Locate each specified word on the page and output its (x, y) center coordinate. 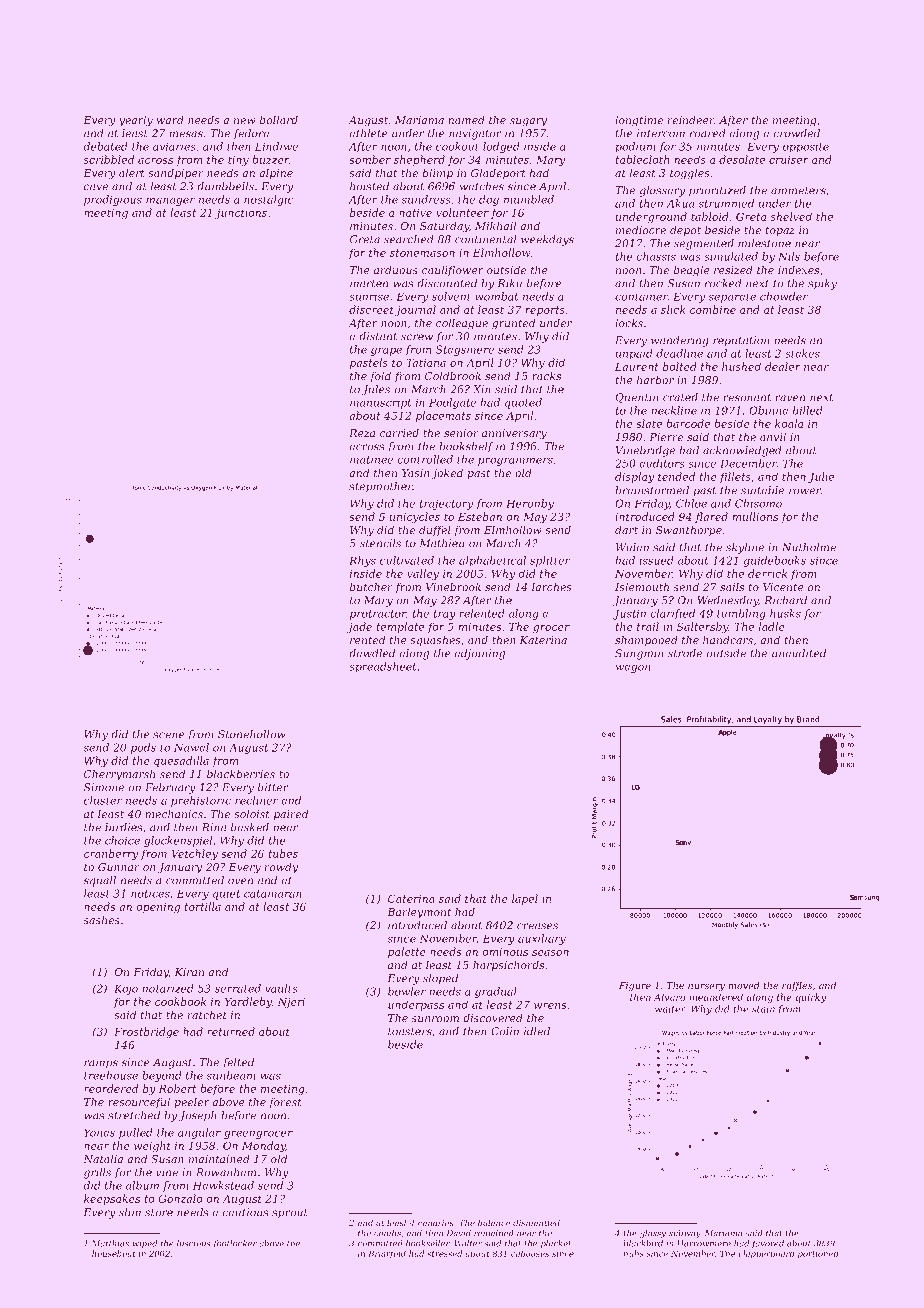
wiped (145, 1244)
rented (367, 639)
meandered (716, 997)
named (466, 119)
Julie (821, 477)
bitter (273, 787)
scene (169, 735)
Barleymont (419, 913)
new (245, 121)
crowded (796, 133)
